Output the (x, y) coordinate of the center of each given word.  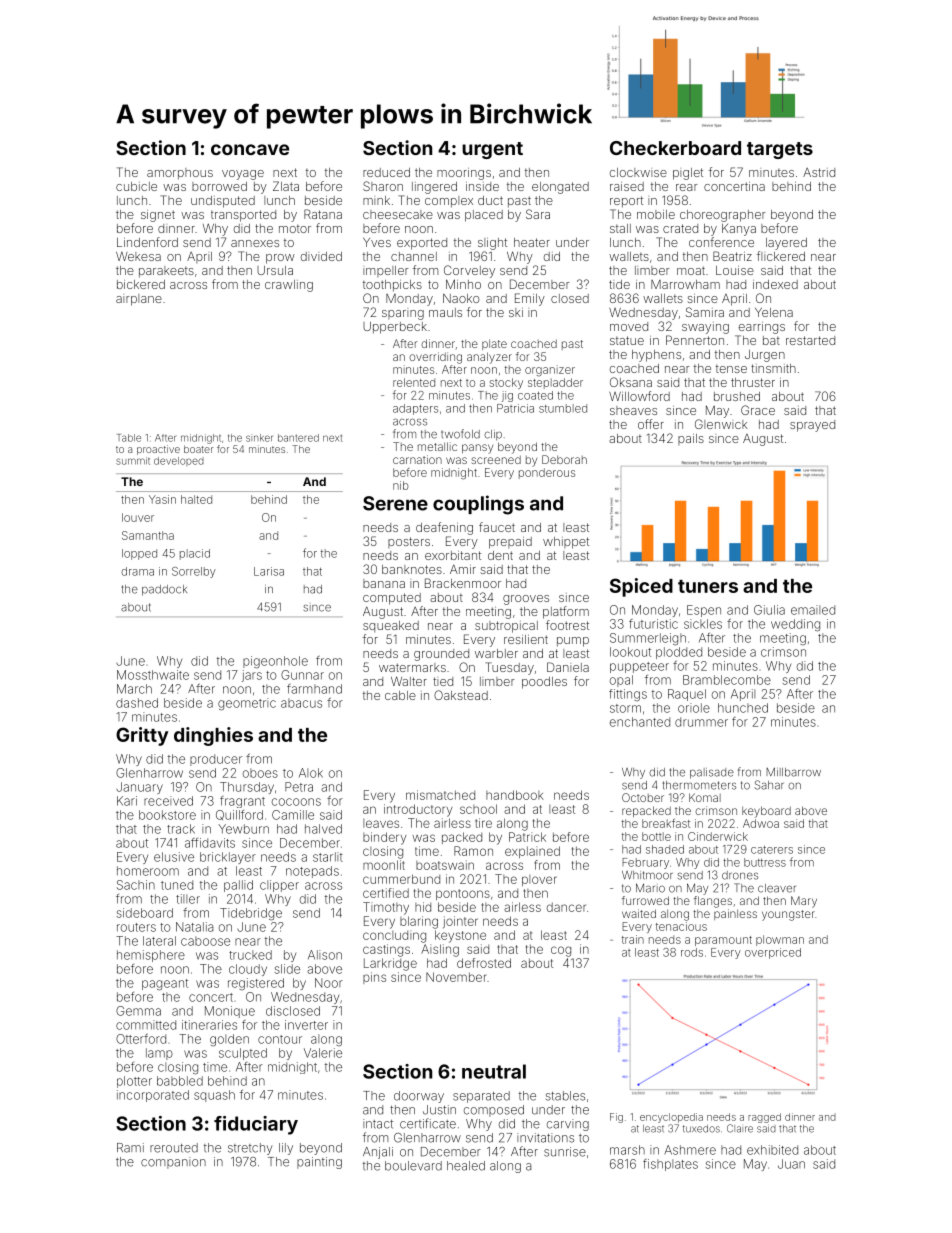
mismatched (440, 795)
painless (735, 914)
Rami (130, 1148)
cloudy (248, 970)
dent (500, 555)
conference (721, 242)
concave (250, 149)
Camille (293, 815)
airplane (139, 300)
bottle (656, 836)
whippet (566, 543)
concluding (394, 936)
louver (138, 517)
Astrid (819, 172)
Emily (530, 299)
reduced (386, 172)
